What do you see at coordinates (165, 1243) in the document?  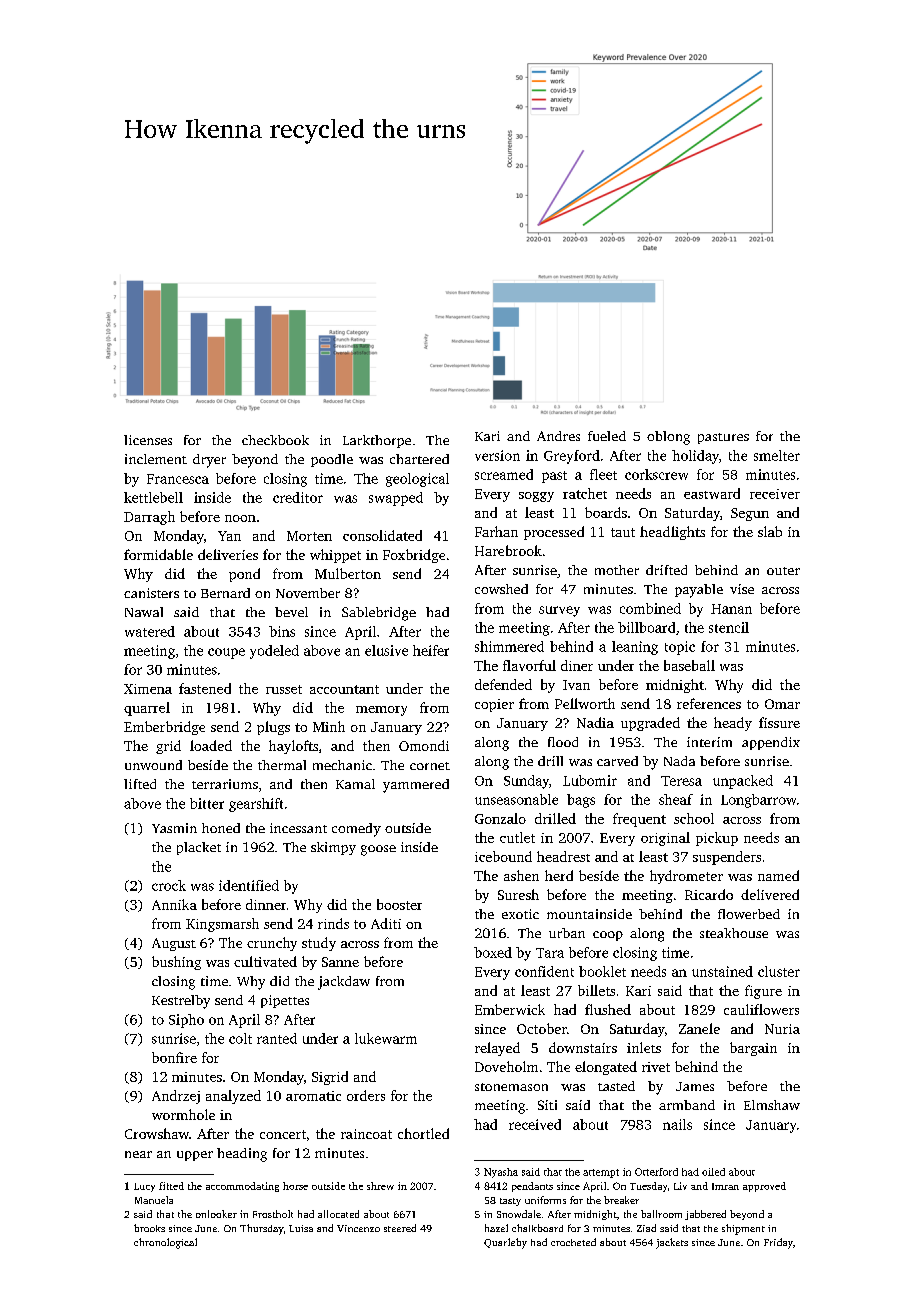 I see `chronological` at bounding box center [165, 1243].
